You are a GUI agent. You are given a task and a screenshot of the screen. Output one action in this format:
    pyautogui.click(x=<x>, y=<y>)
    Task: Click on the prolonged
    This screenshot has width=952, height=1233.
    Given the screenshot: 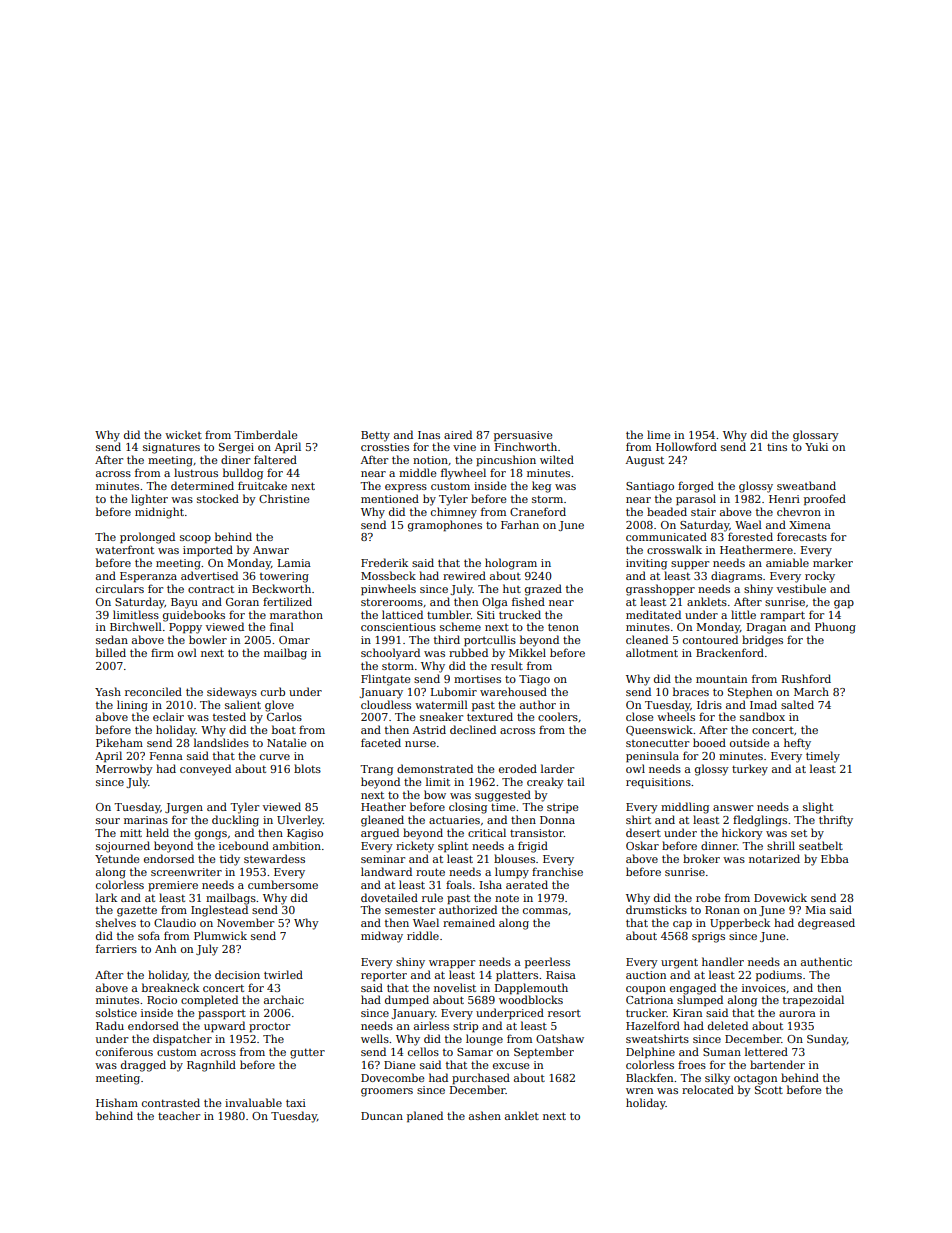 What is the action you would take?
    pyautogui.click(x=147, y=538)
